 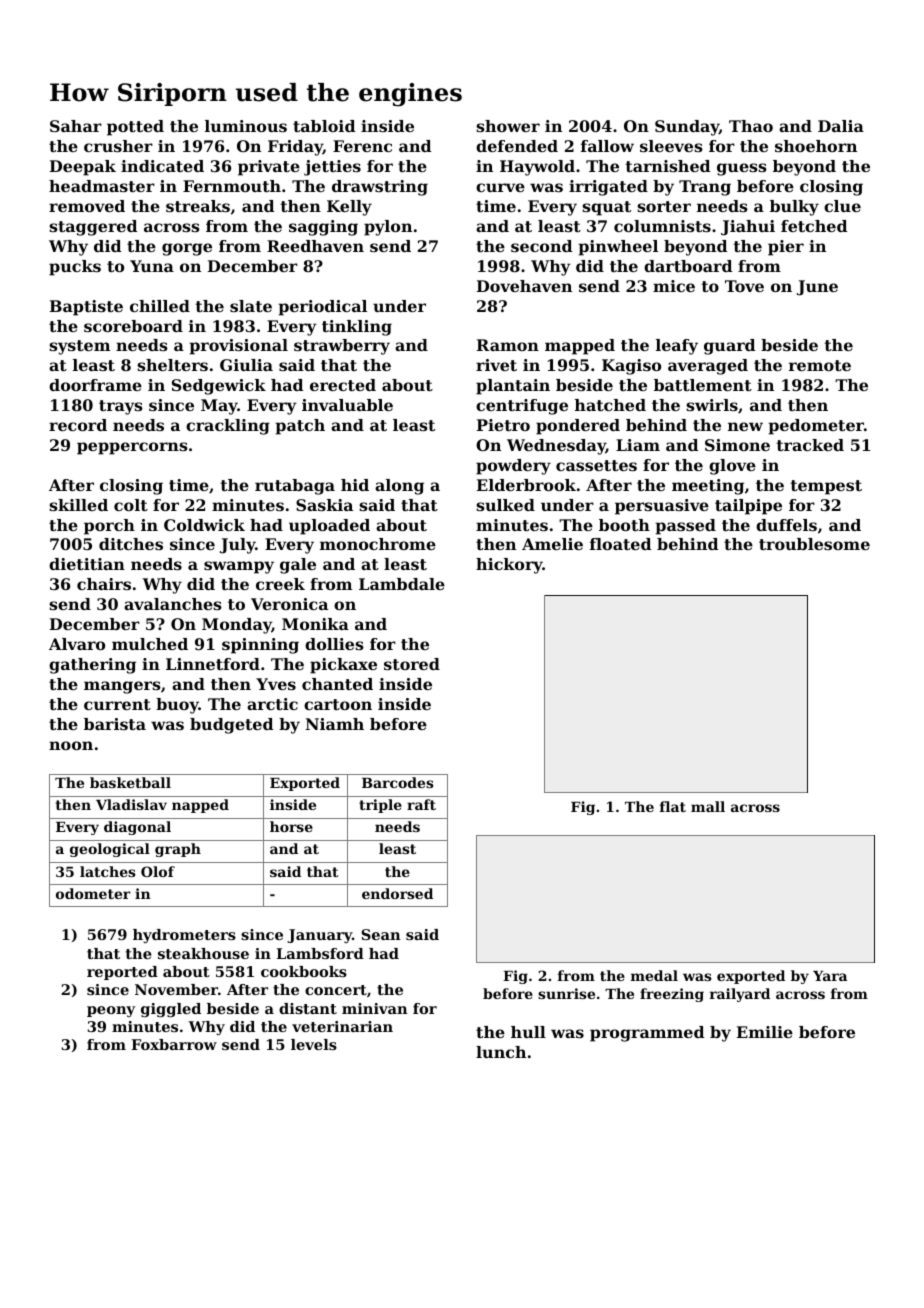 I want to click on sunrise, so click(x=566, y=993).
